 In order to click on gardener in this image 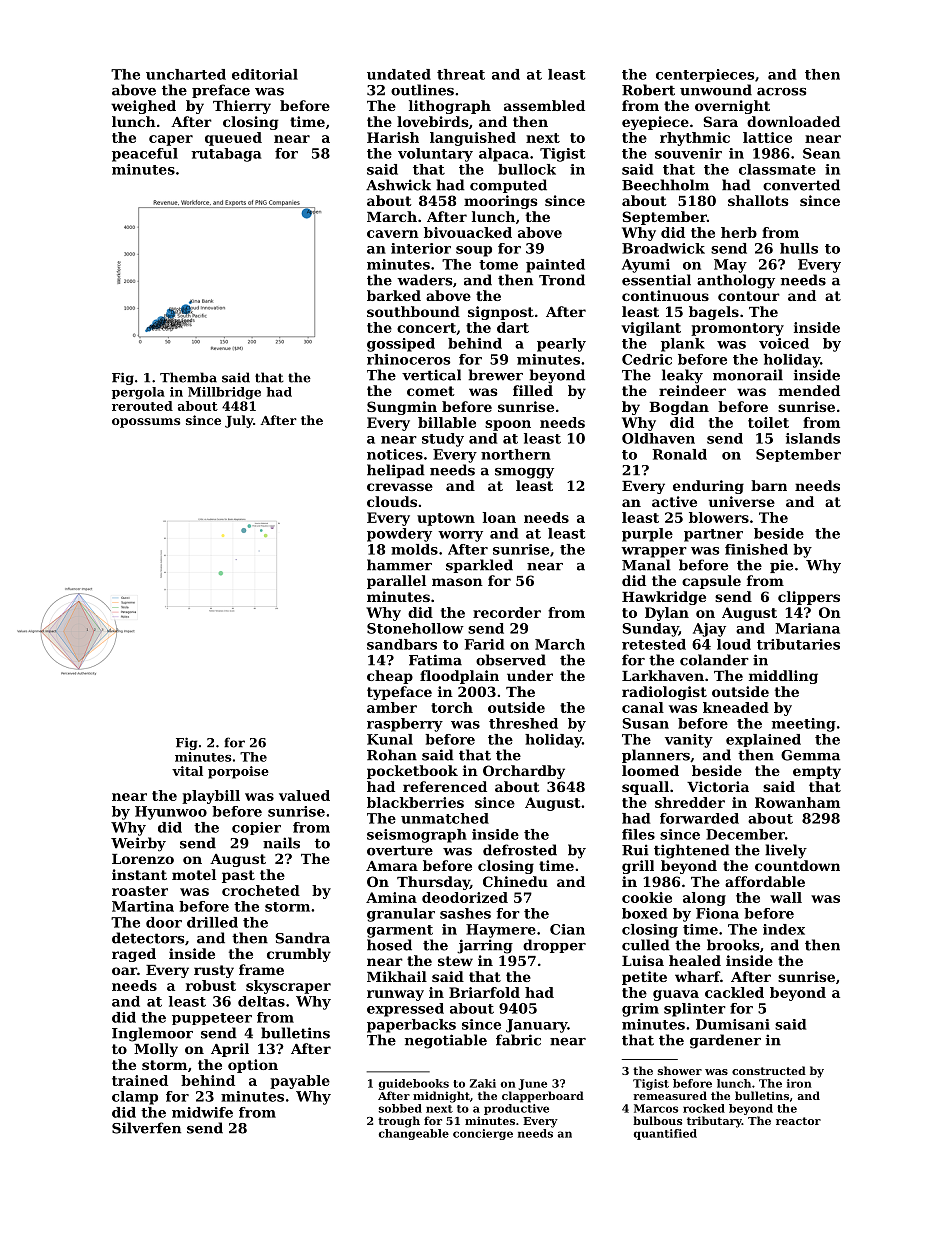, I will do `click(725, 1041)`.
